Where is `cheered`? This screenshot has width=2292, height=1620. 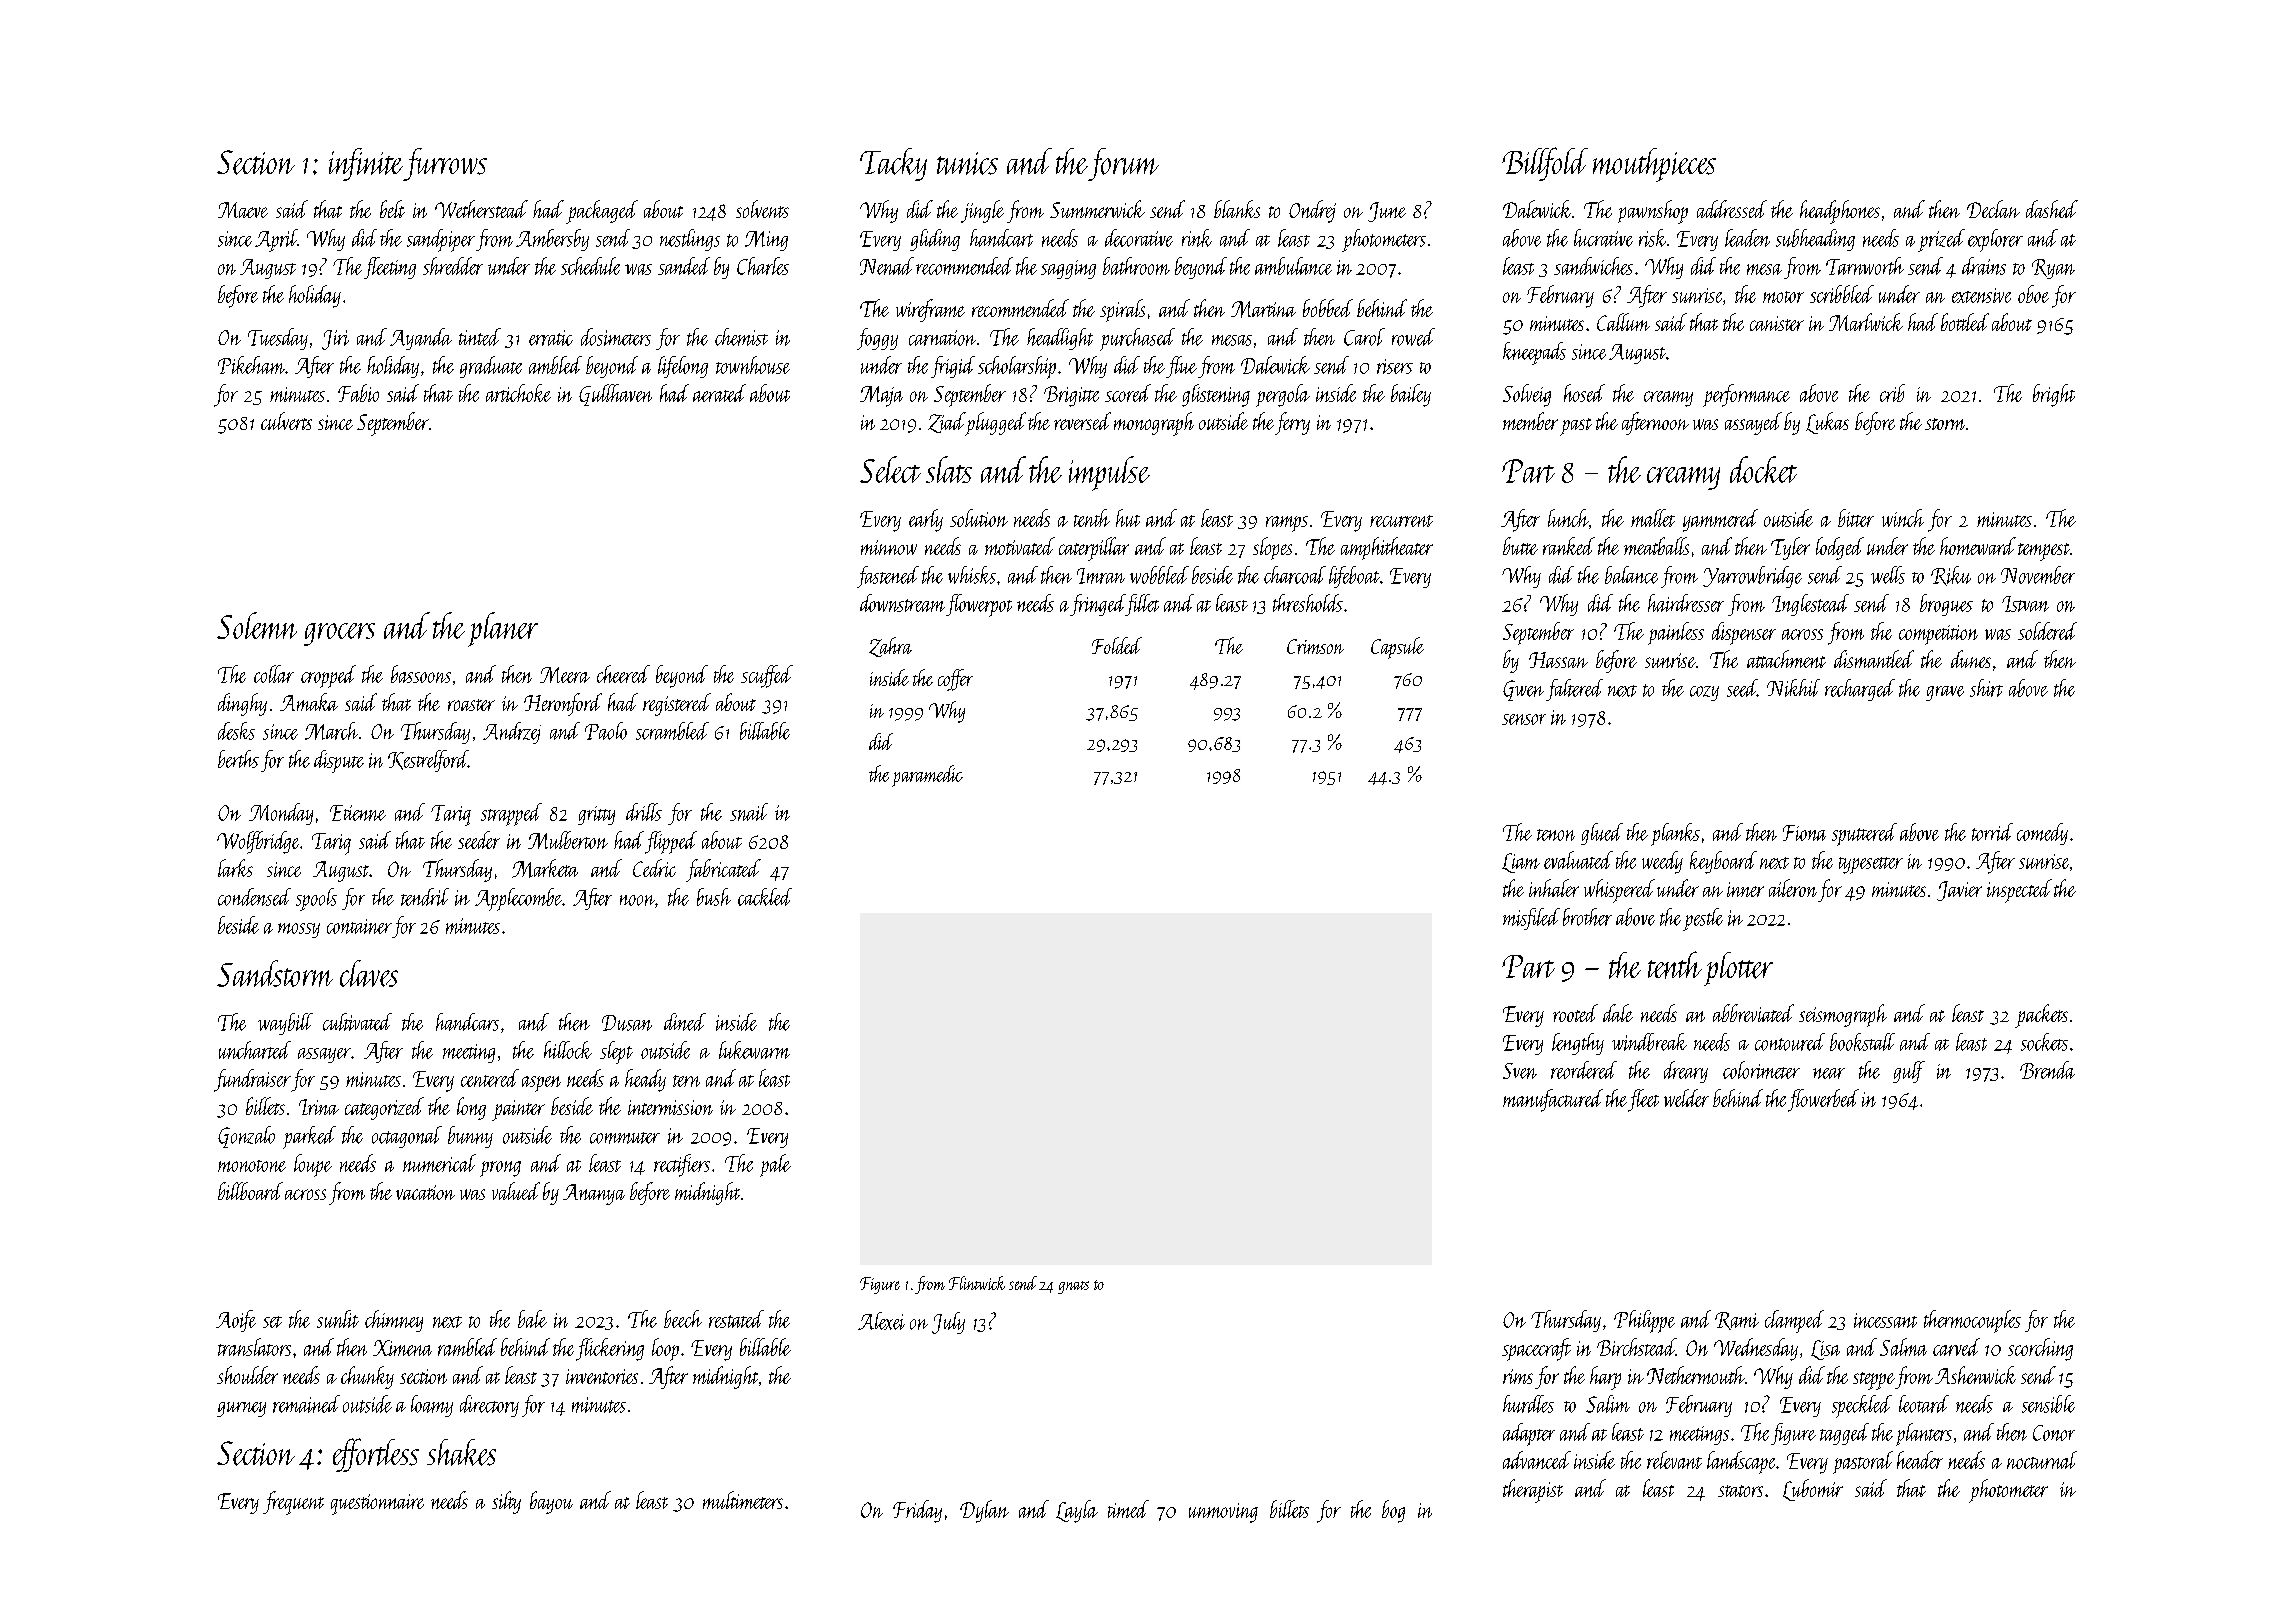
cheered is located at coordinates (623, 674).
